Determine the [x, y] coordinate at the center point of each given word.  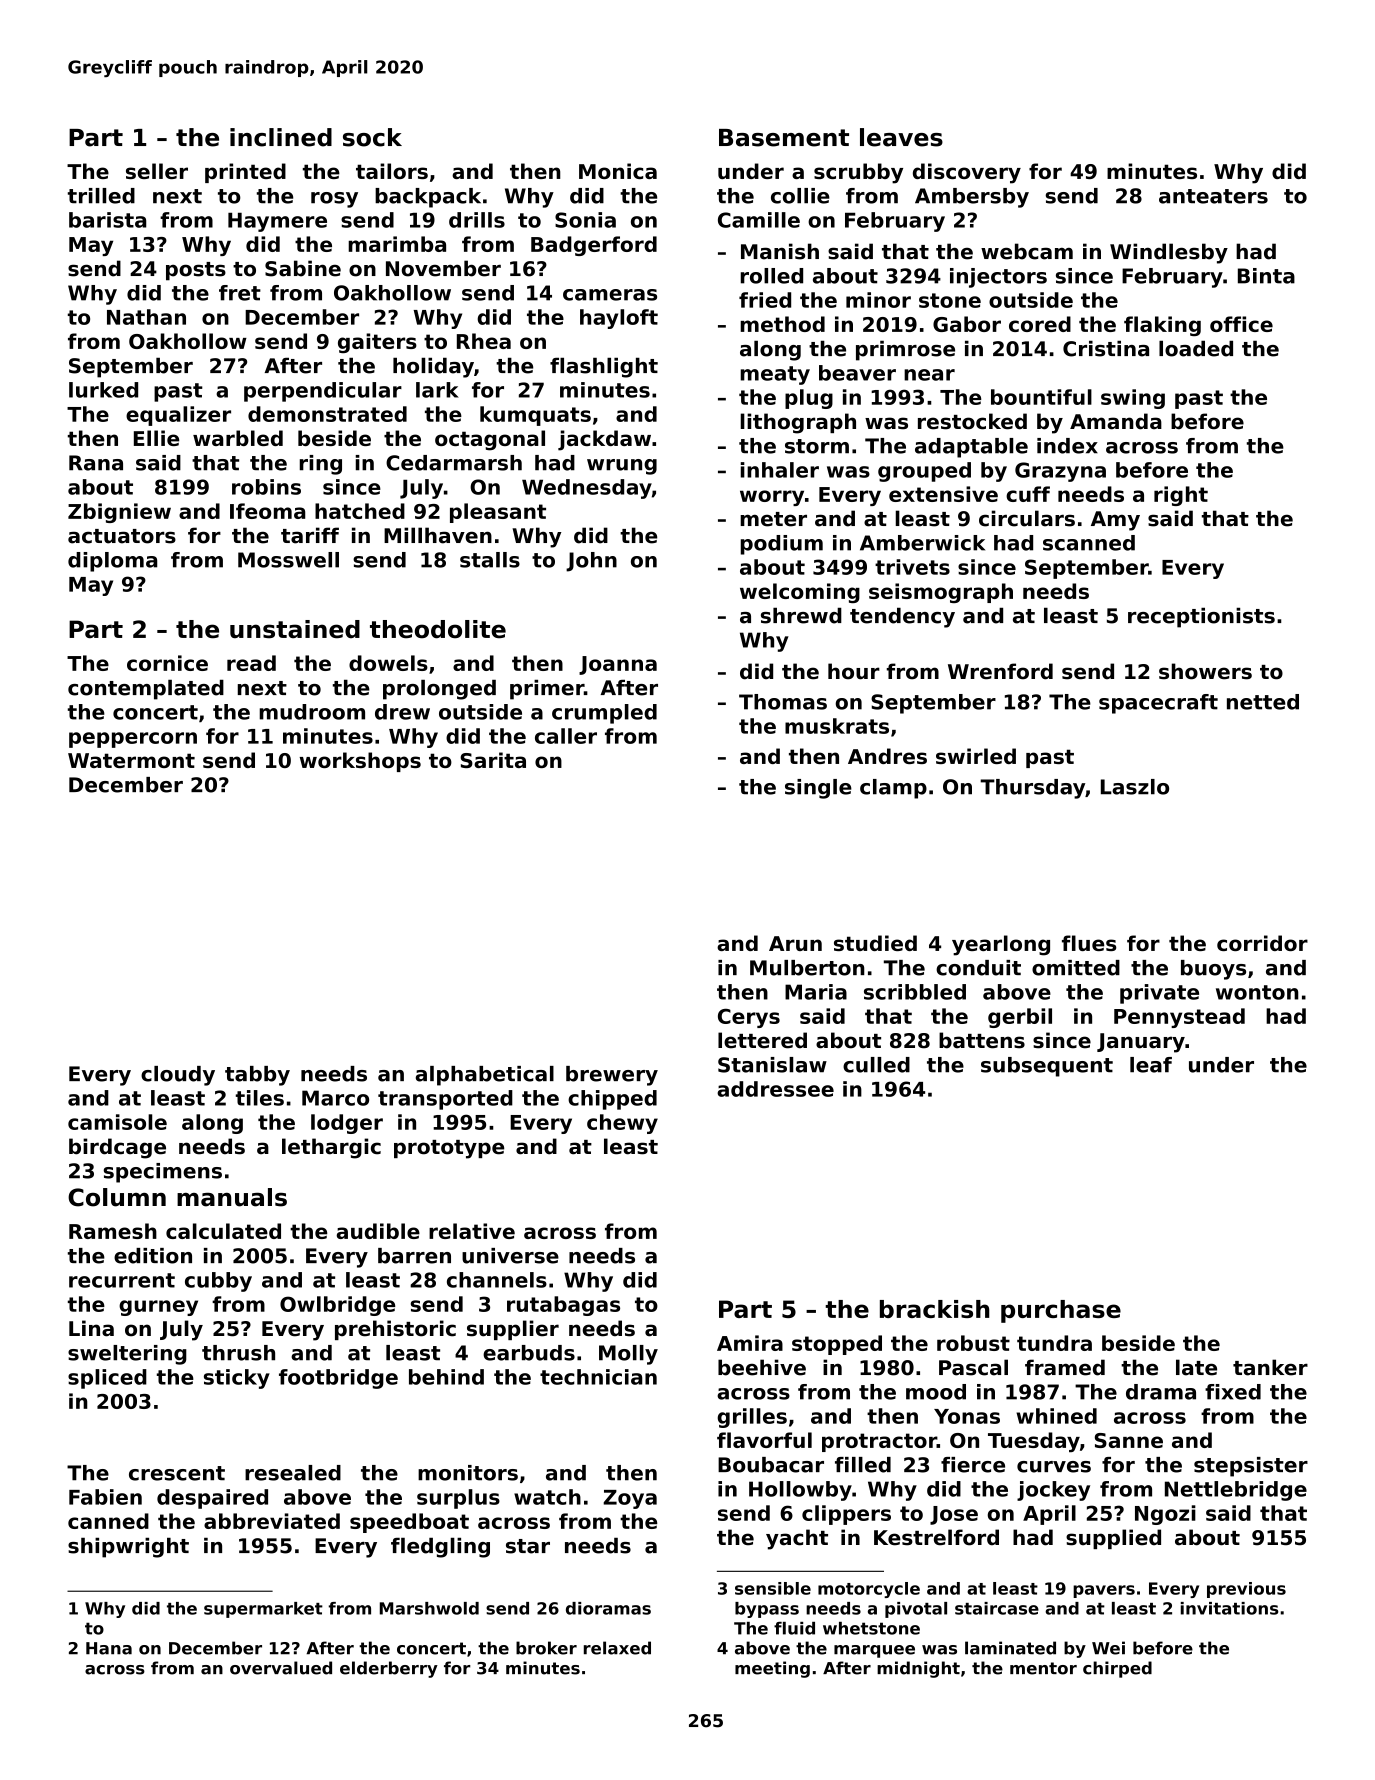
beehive [762, 1367]
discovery [967, 173]
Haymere [277, 222]
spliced [107, 1379]
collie [800, 196]
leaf [1151, 1065]
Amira [750, 1343]
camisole [117, 1122]
